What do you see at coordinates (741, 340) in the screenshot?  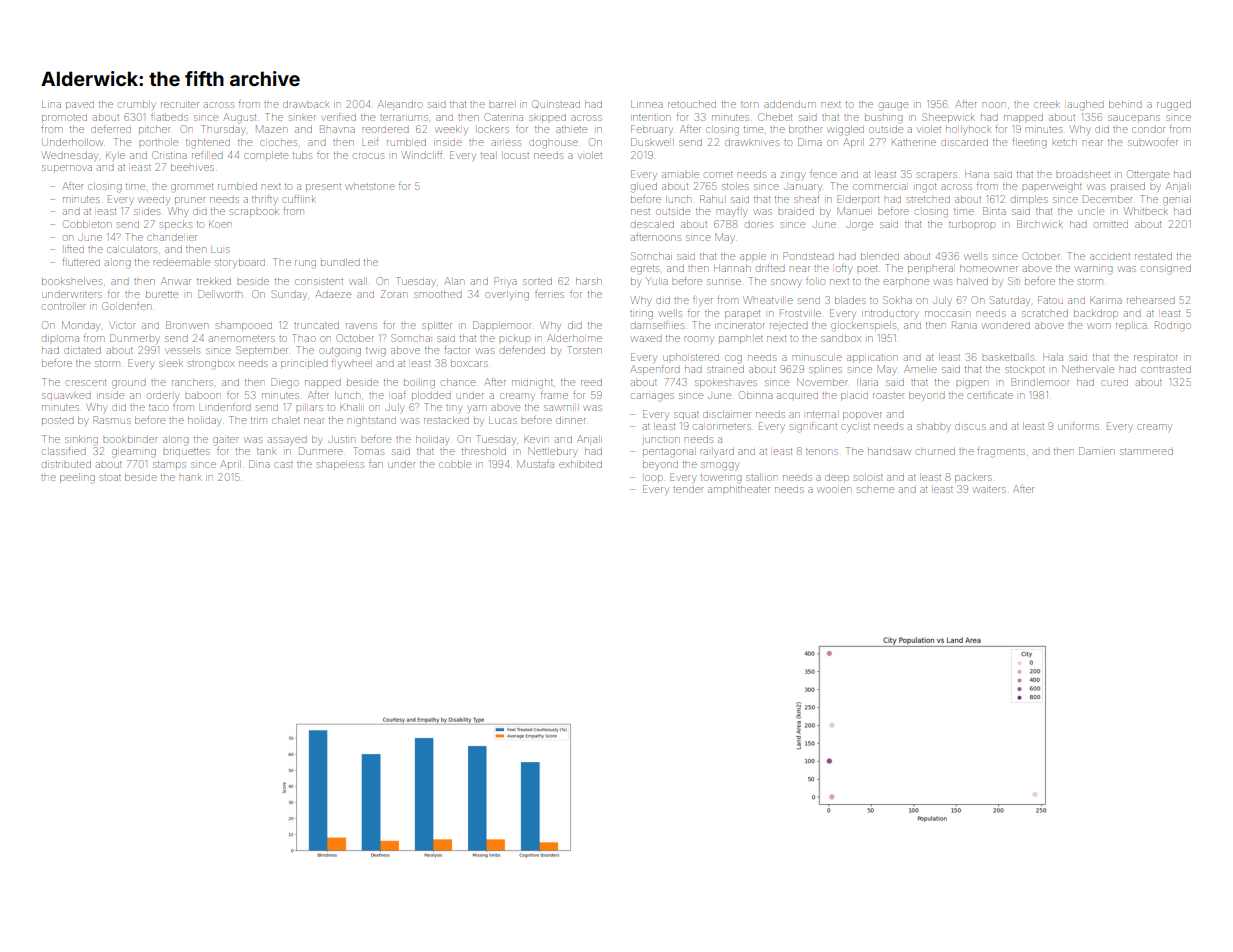 I see `pamphlet` at bounding box center [741, 340].
